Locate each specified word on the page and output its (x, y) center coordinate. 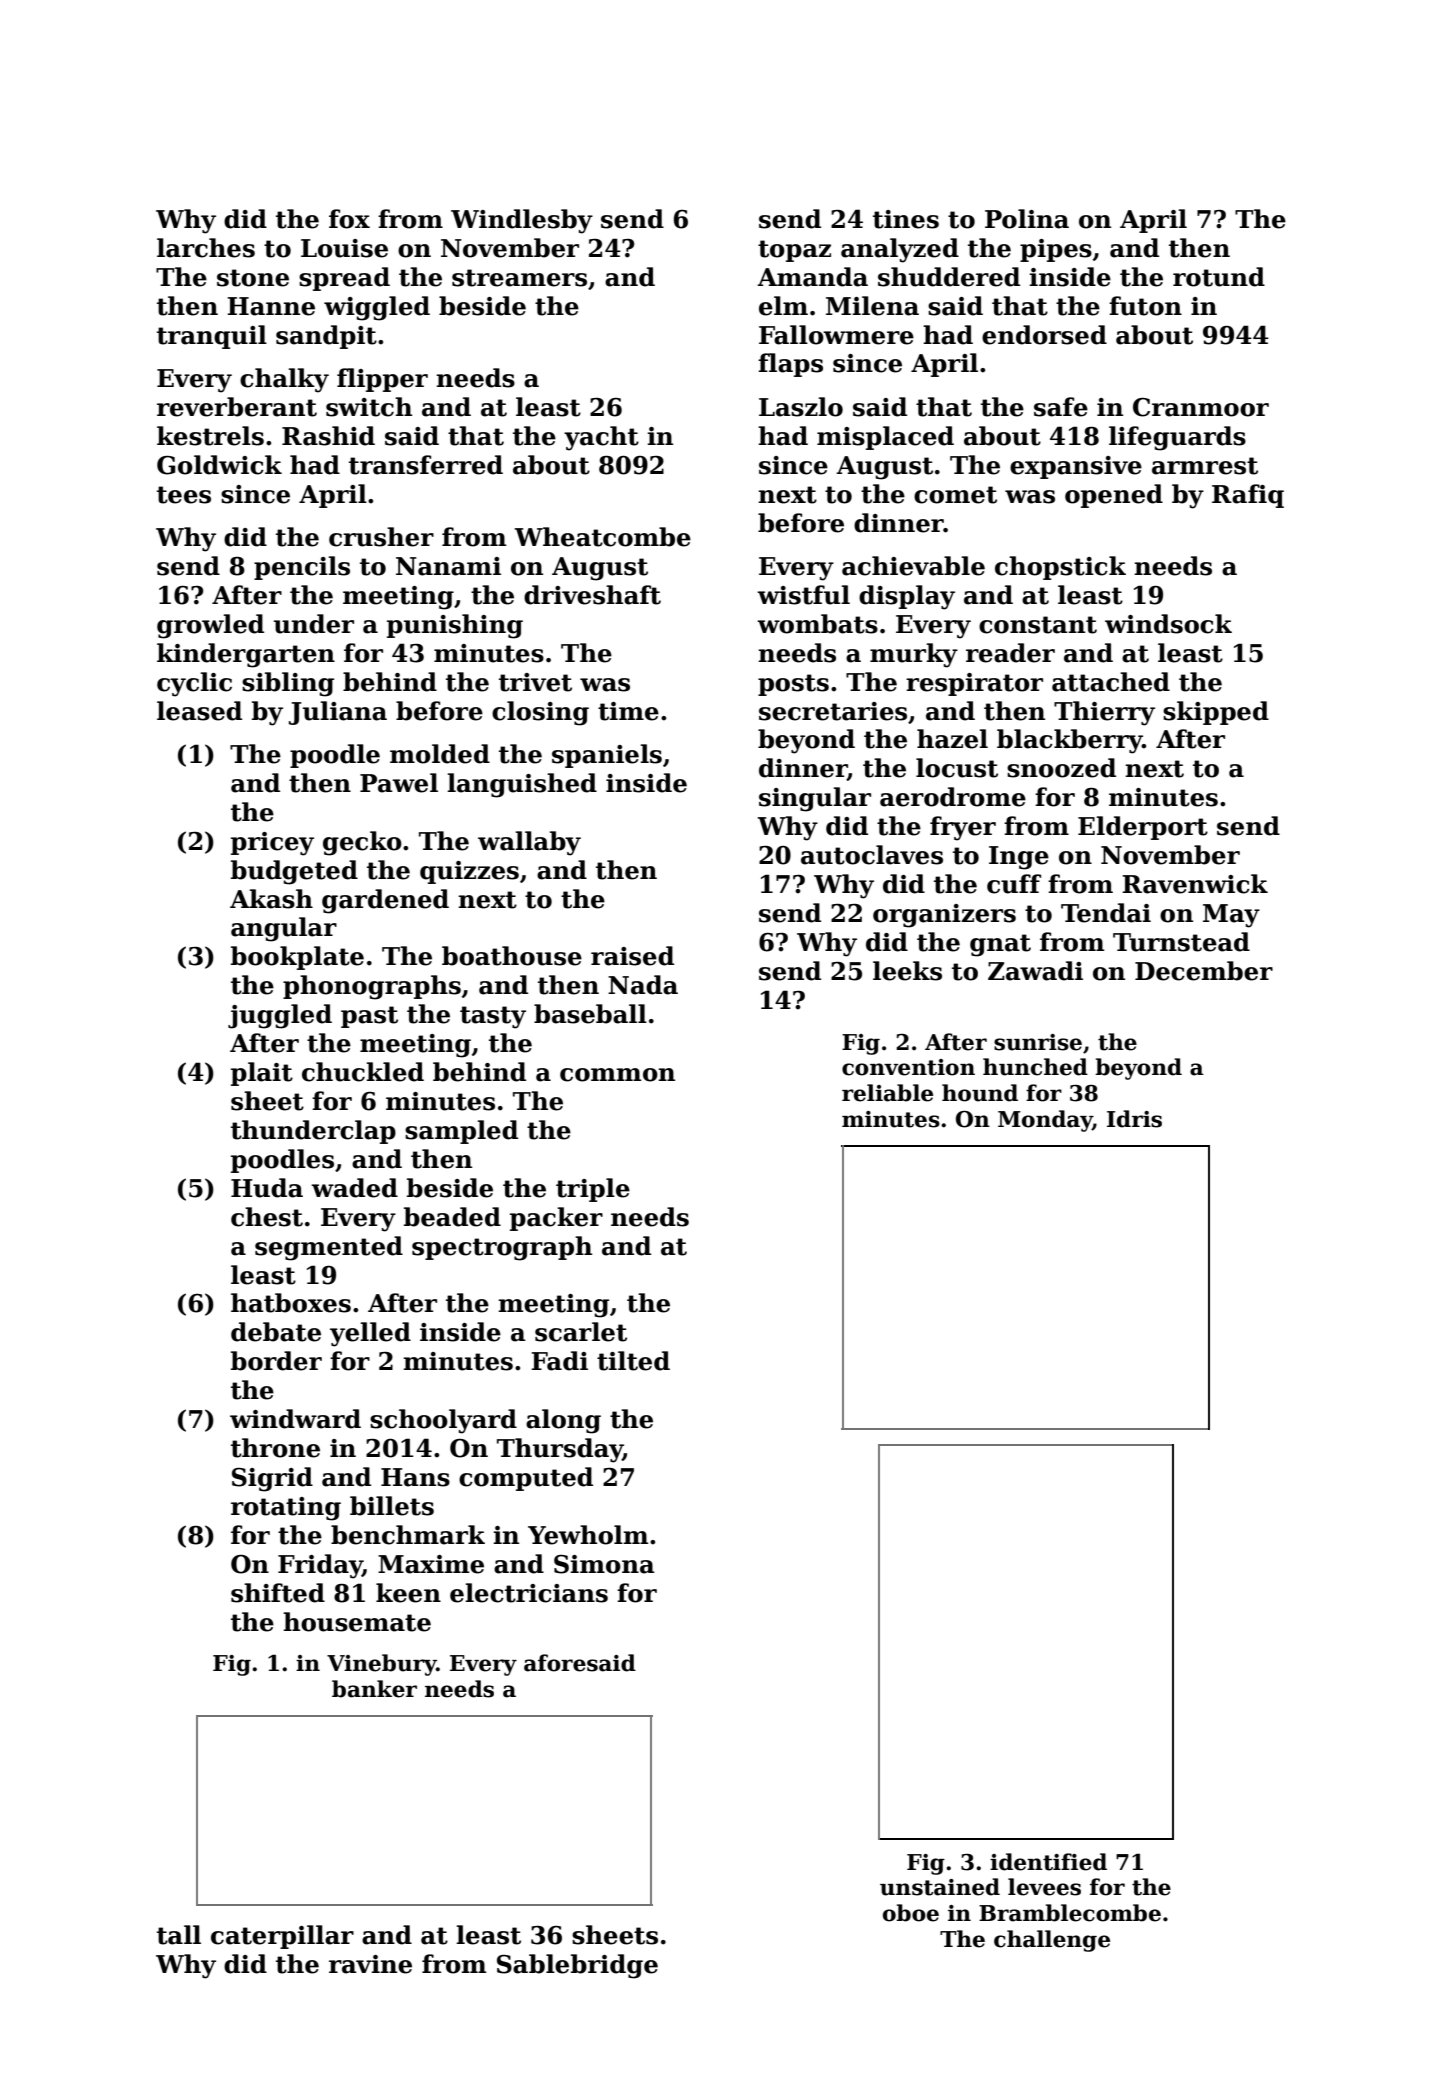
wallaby (529, 843)
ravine (370, 1964)
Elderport (1143, 828)
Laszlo (801, 407)
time (628, 711)
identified (1048, 1862)
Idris (1134, 1119)
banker (374, 1689)
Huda (267, 1188)
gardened (385, 901)
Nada (643, 985)
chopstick (1060, 568)
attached (1111, 682)
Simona (604, 1564)
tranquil (212, 337)
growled (210, 626)
